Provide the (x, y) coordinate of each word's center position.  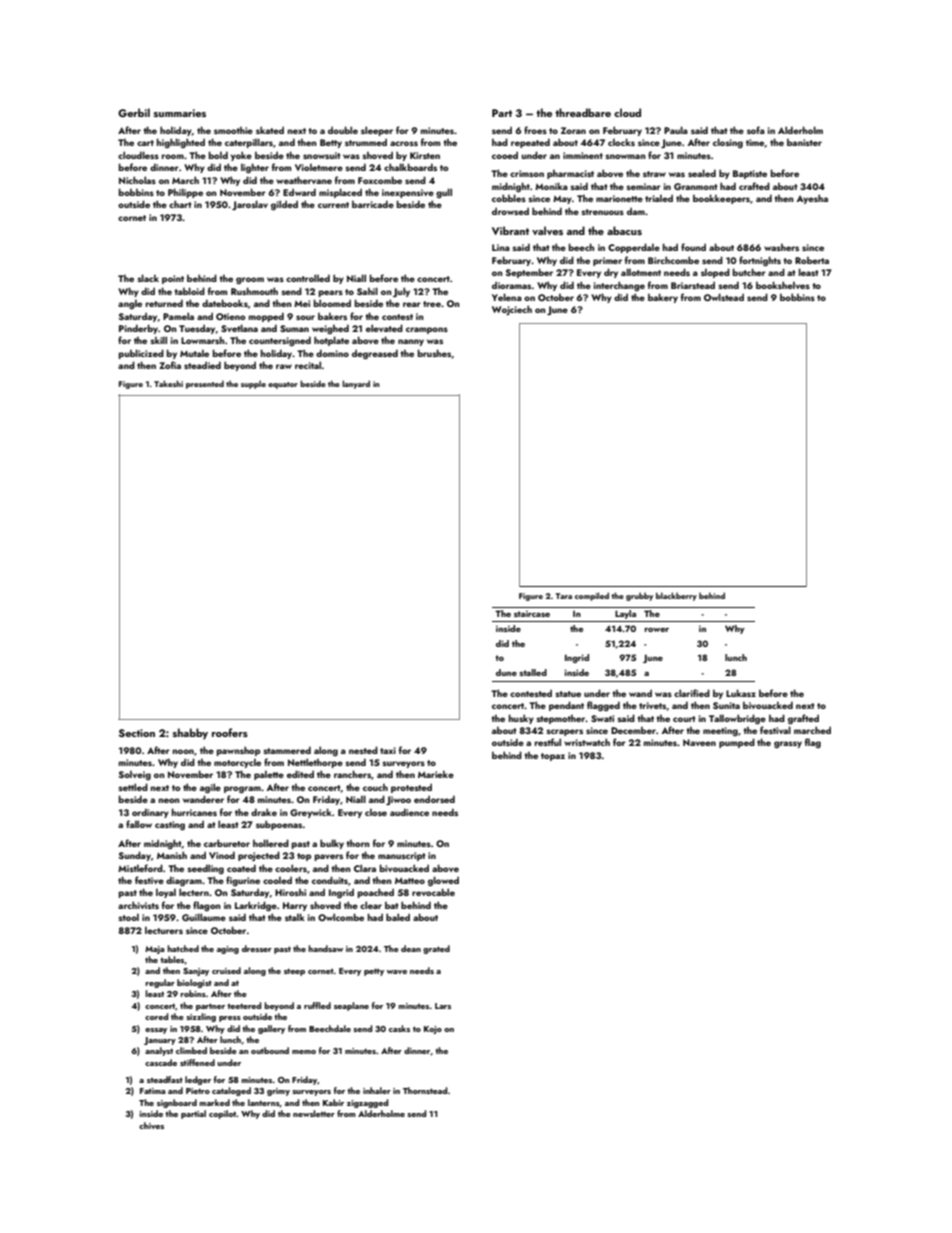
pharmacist (570, 174)
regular (160, 983)
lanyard (356, 384)
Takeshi (168, 383)
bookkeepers (721, 199)
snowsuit (322, 155)
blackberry (676, 596)
